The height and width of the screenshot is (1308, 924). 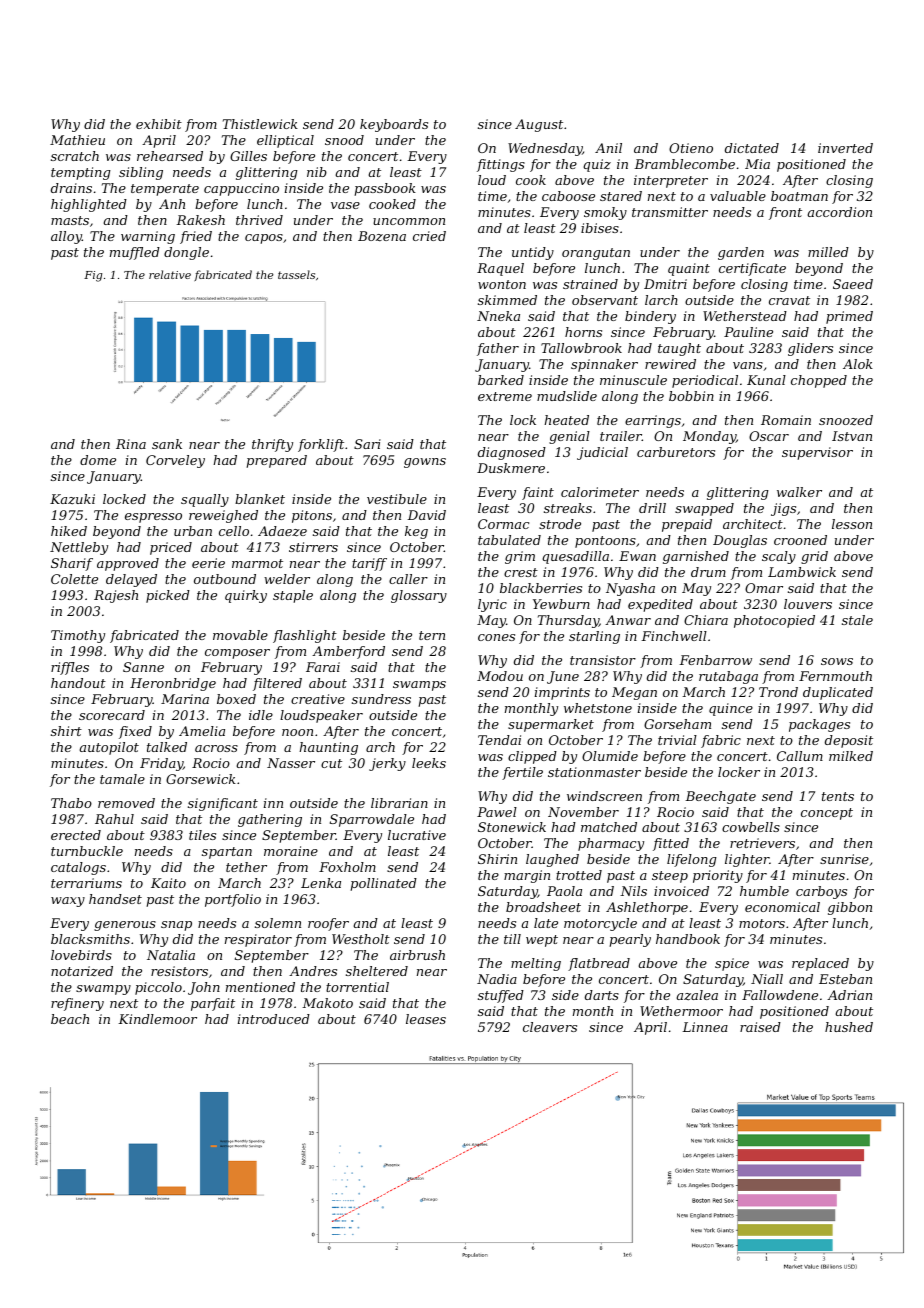 I want to click on grim, so click(x=520, y=557).
